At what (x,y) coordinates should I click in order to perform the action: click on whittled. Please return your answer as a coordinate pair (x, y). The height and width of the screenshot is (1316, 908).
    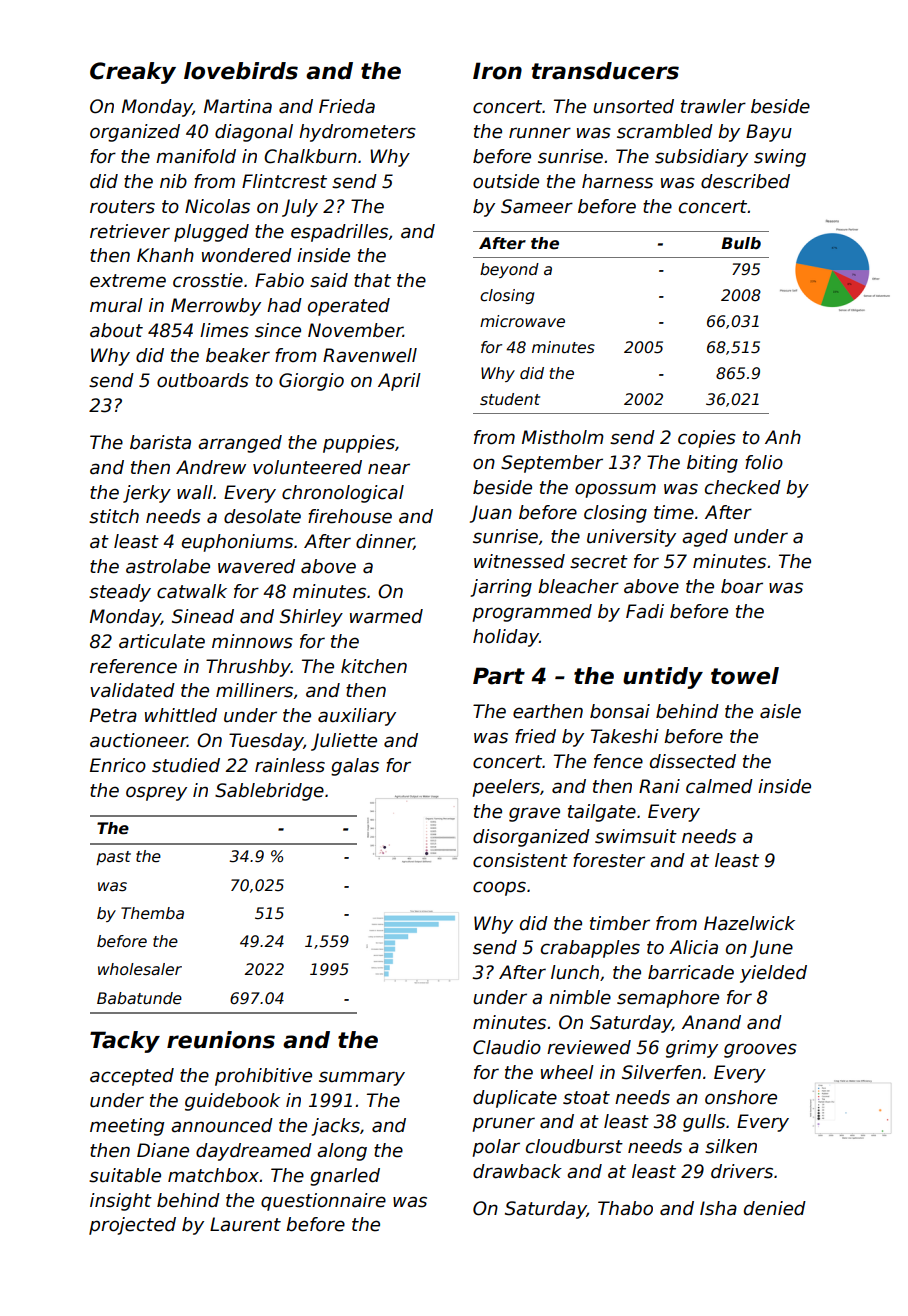
    Looking at the image, I should click on (181, 715).
